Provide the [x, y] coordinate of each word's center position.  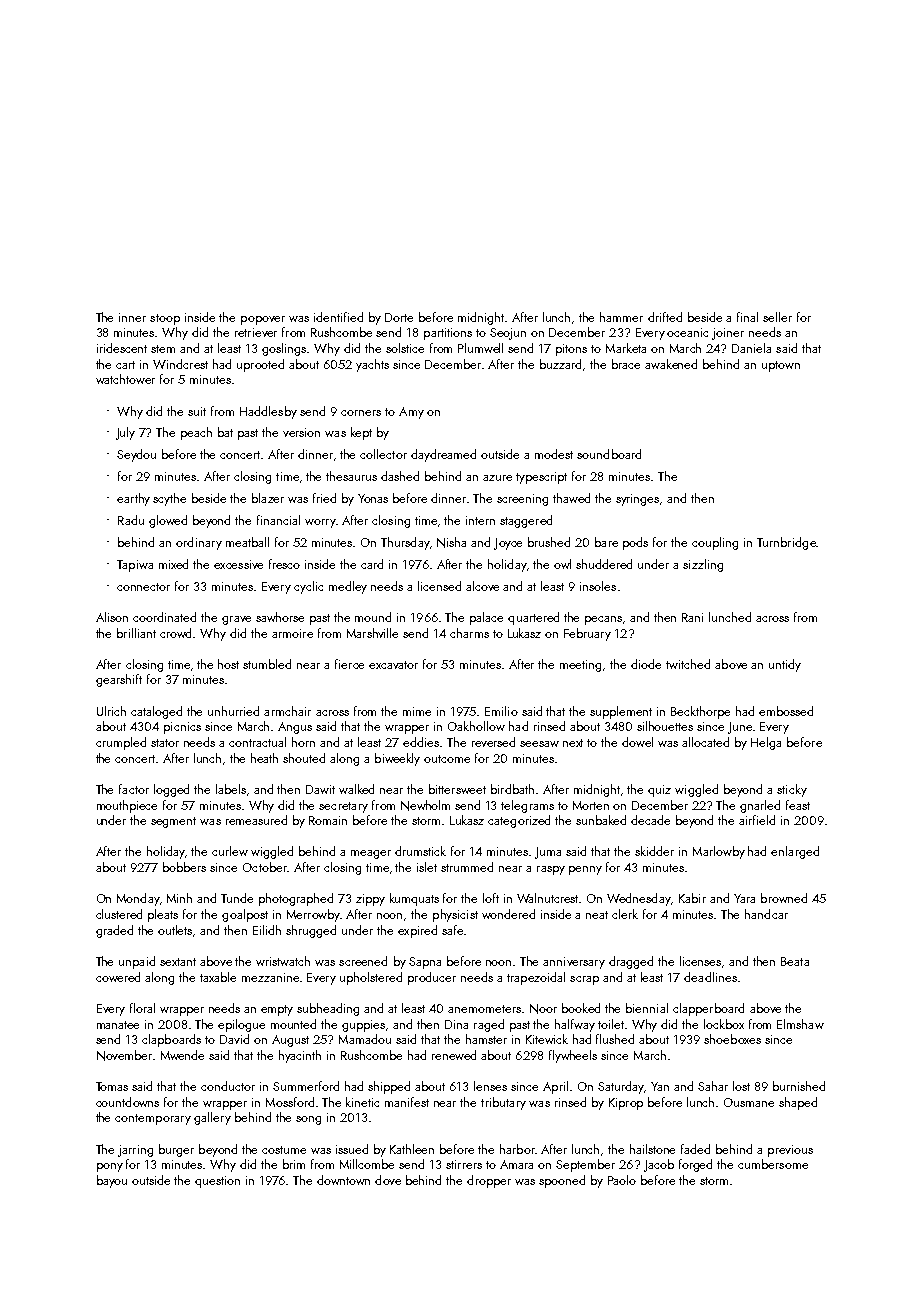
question [217, 1182]
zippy [370, 900]
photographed [296, 899]
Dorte [399, 317]
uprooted [260, 365]
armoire [292, 633]
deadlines [710, 977]
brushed [549, 542]
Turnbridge [786, 543]
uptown [781, 366]
